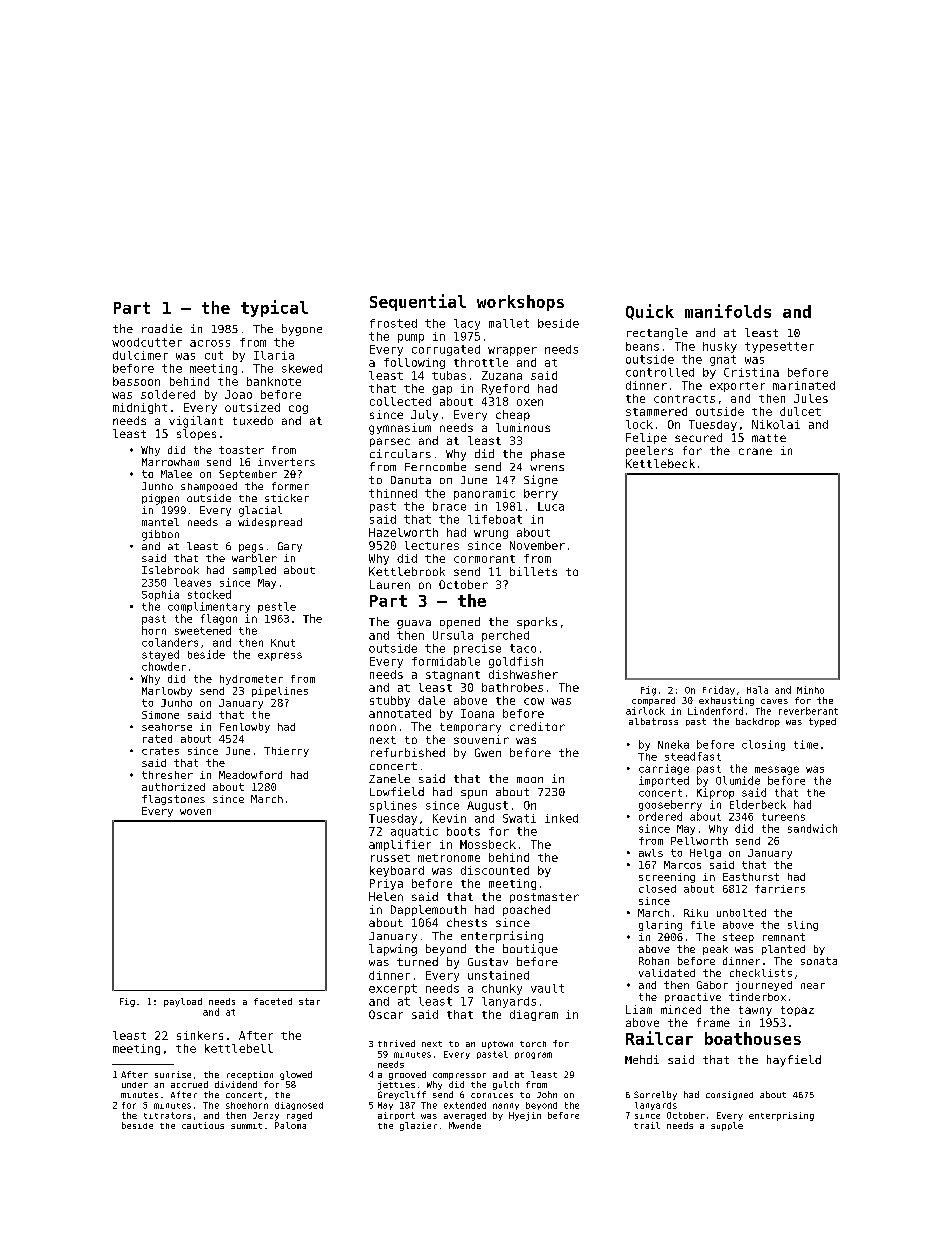  I want to click on under, so click(135, 1085).
